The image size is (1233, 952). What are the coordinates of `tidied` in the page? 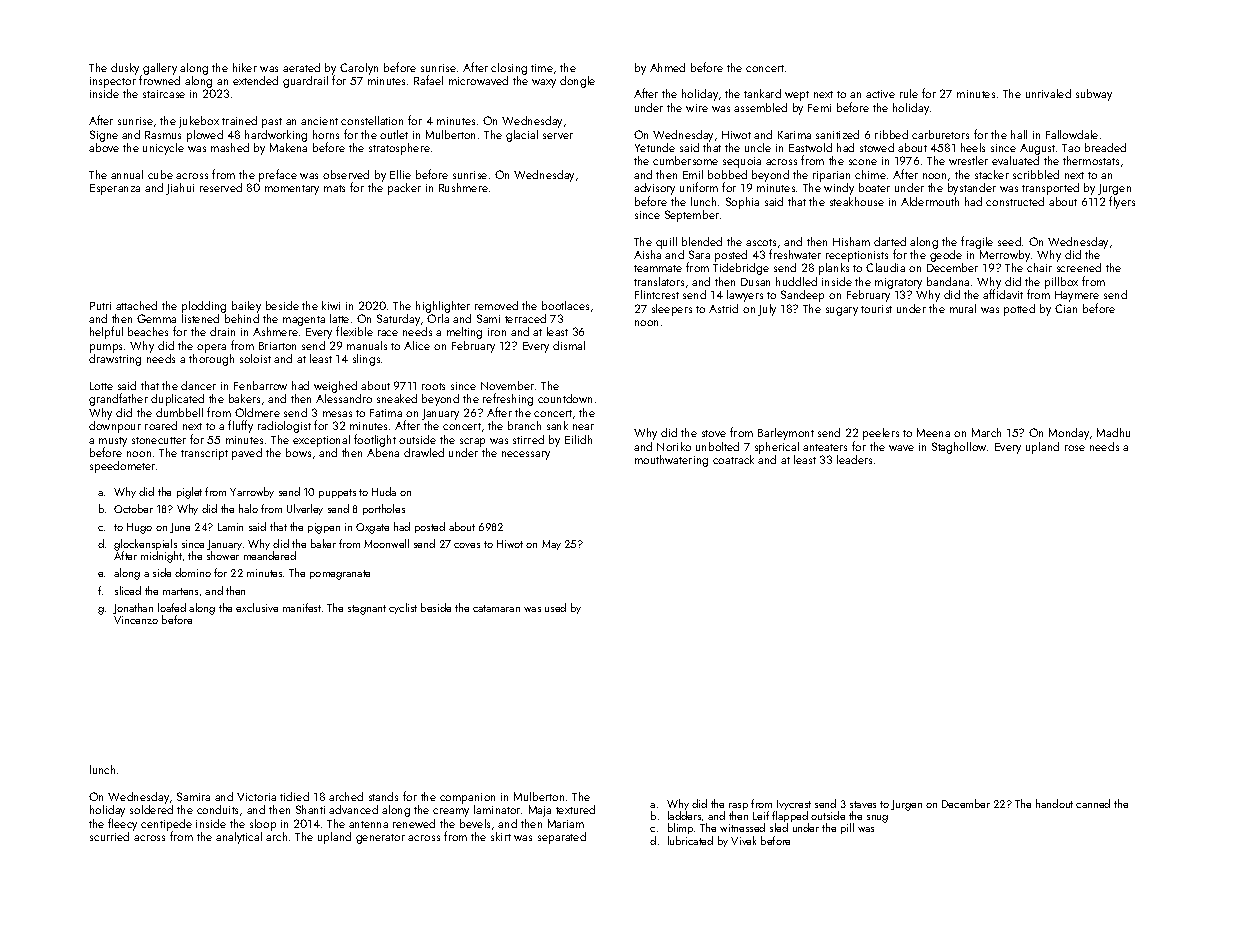 It's located at (294, 796).
